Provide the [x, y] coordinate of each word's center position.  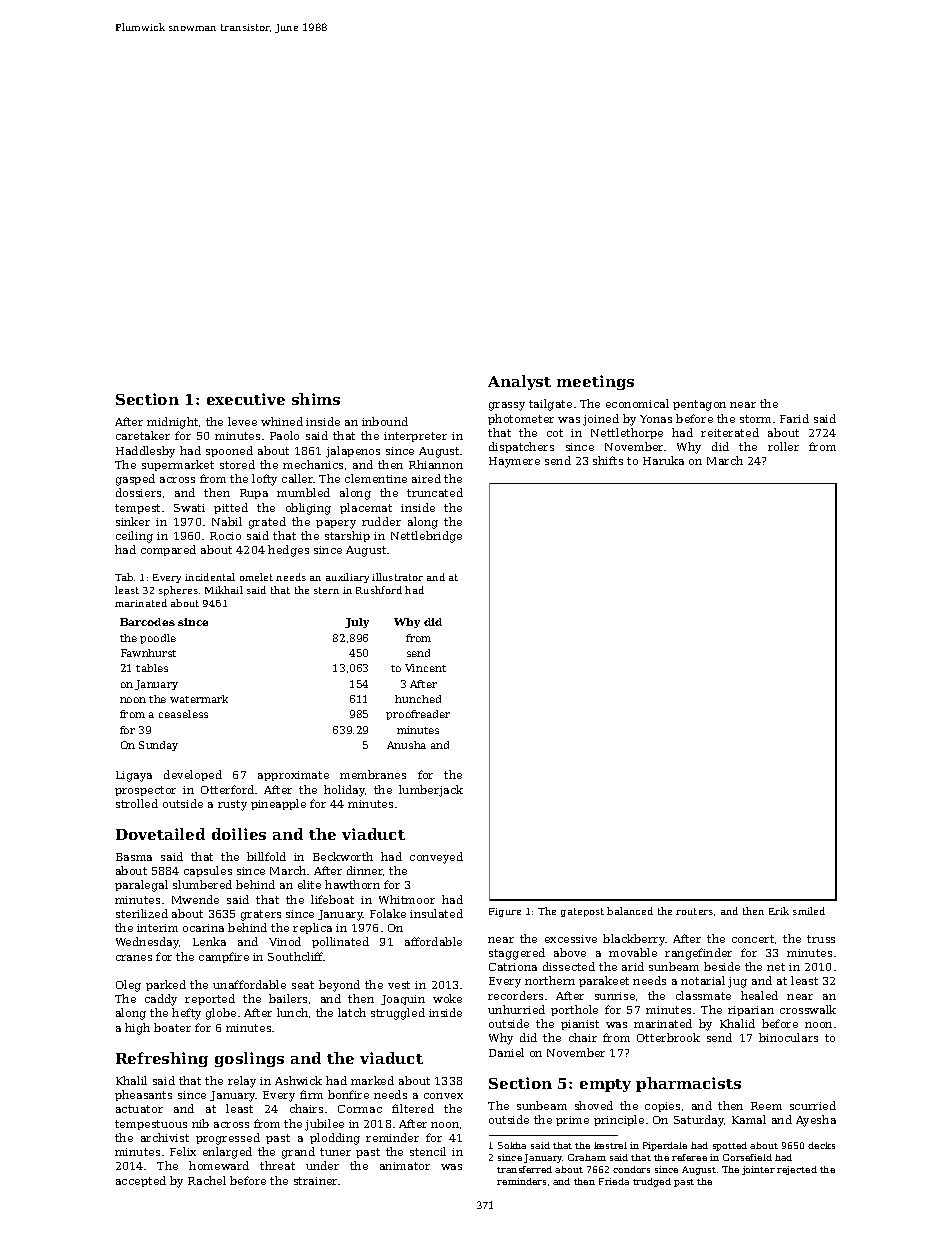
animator [405, 1166]
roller [783, 446]
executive [246, 399]
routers [694, 911]
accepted [141, 1181]
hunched [418, 699]
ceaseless [183, 714]
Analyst [519, 382]
